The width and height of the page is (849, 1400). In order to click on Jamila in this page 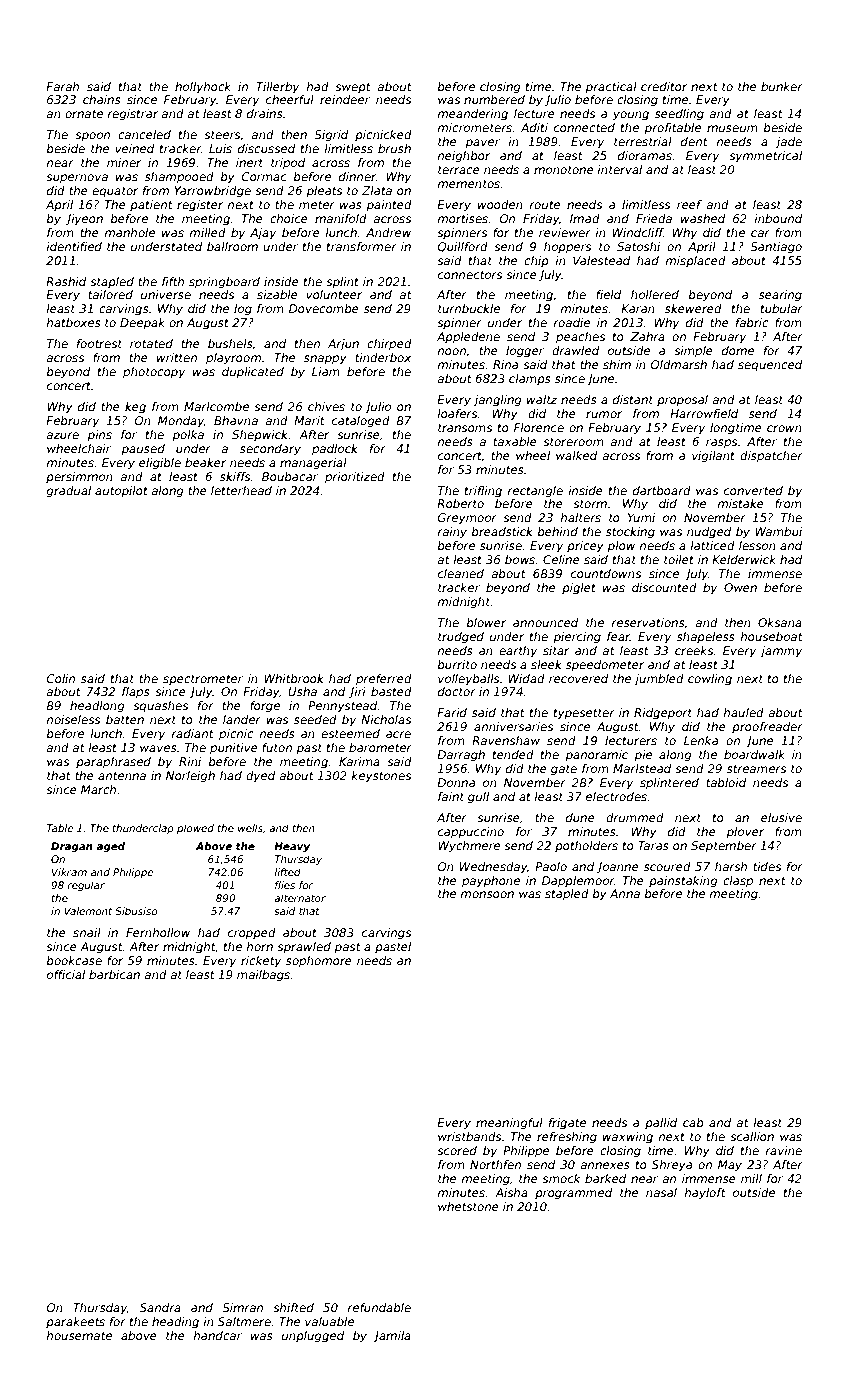, I will do `click(392, 1337)`.
